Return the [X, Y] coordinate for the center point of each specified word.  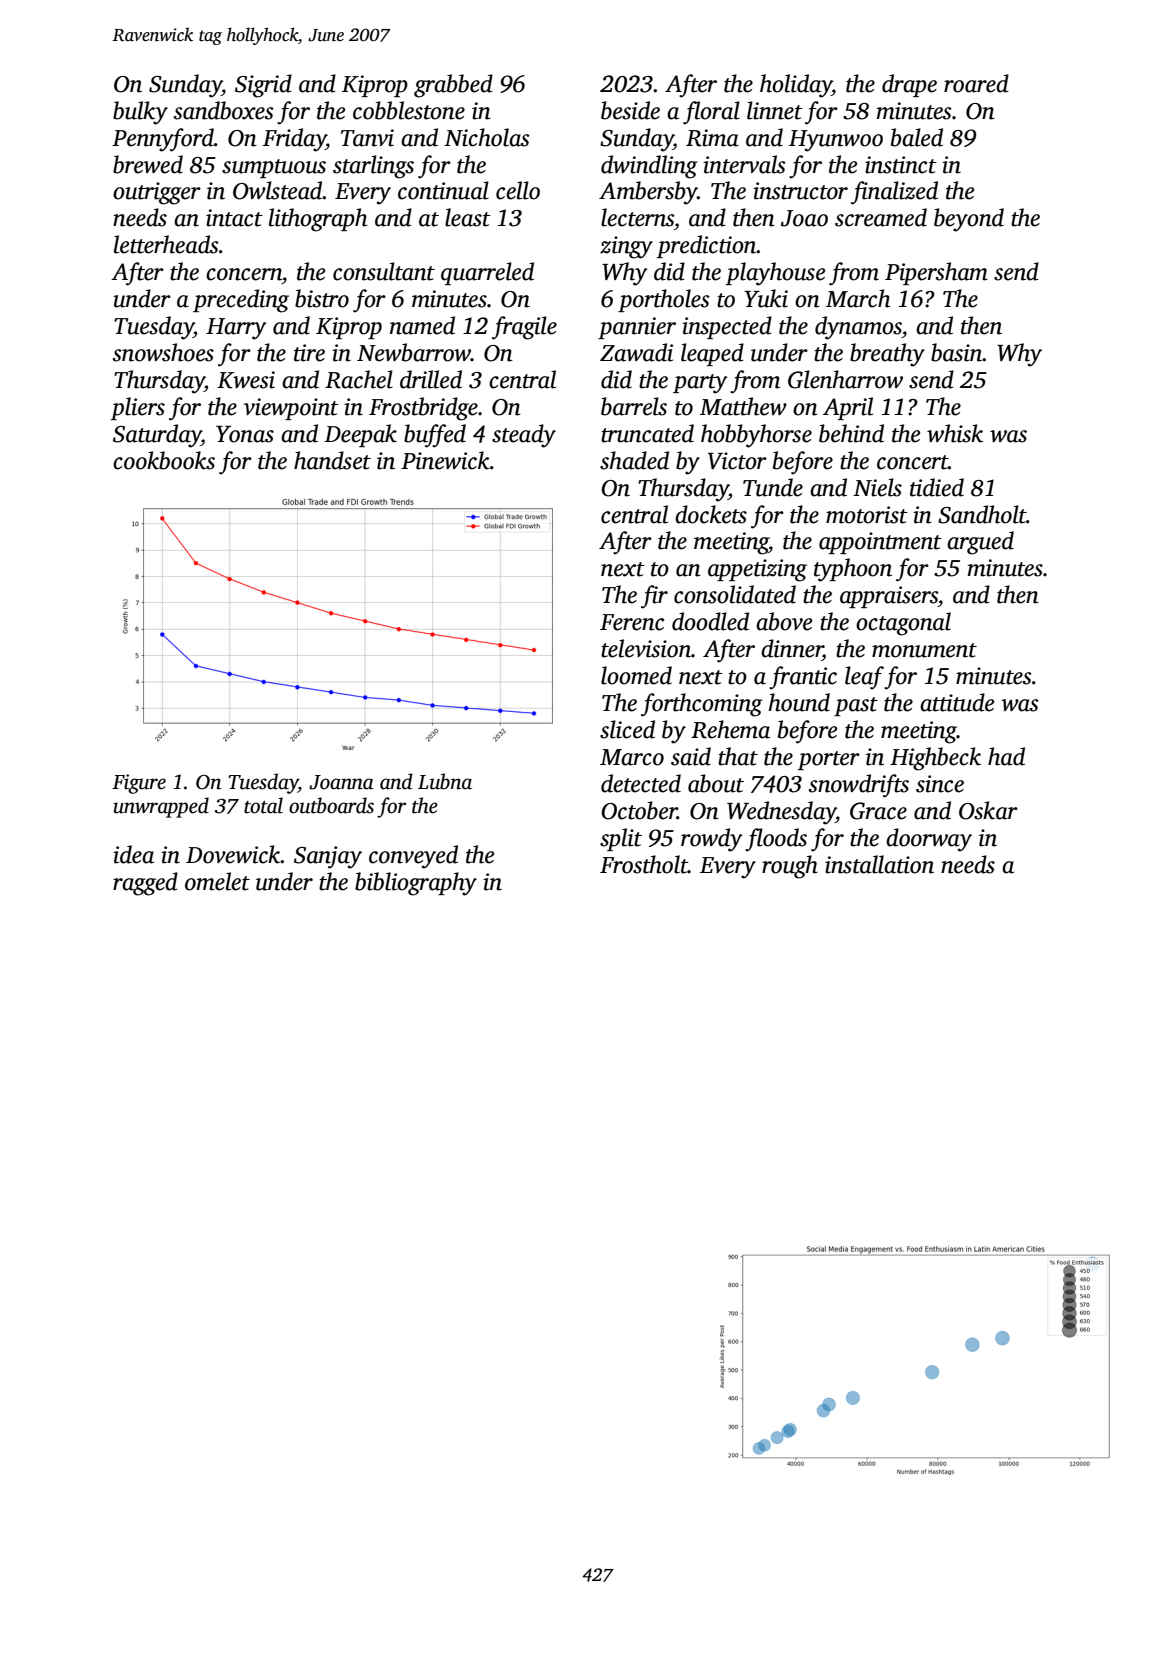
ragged [145, 884]
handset [332, 460]
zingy [626, 247]
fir [654, 597]
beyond [969, 220]
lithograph [318, 220]
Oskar [988, 810]
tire [309, 353]
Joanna [341, 782]
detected [641, 783]
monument [924, 650]
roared [976, 83]
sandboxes [224, 110]
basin [957, 352]
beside [630, 110]
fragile [524, 328]
